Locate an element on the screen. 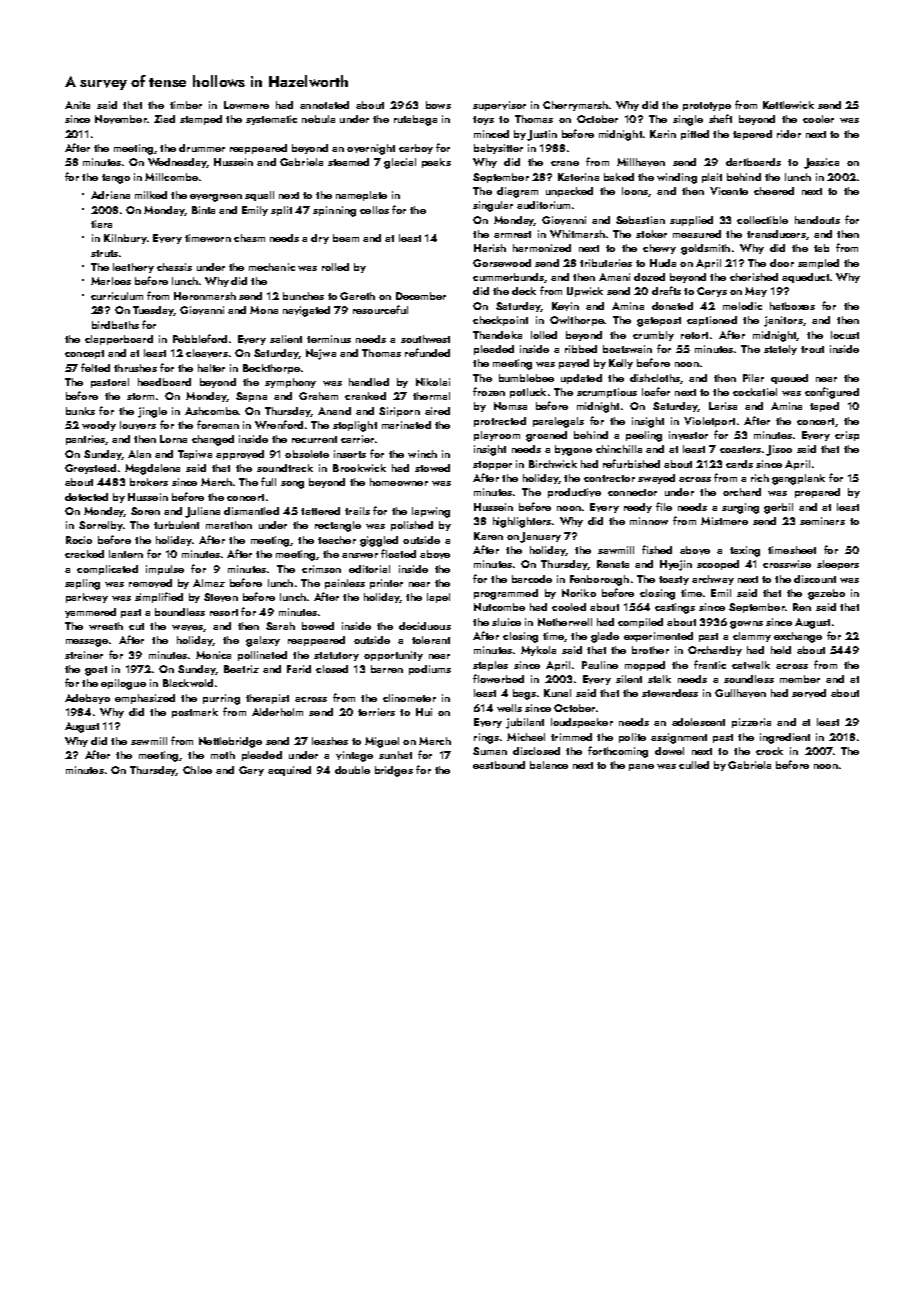  plait is located at coordinates (712, 178).
